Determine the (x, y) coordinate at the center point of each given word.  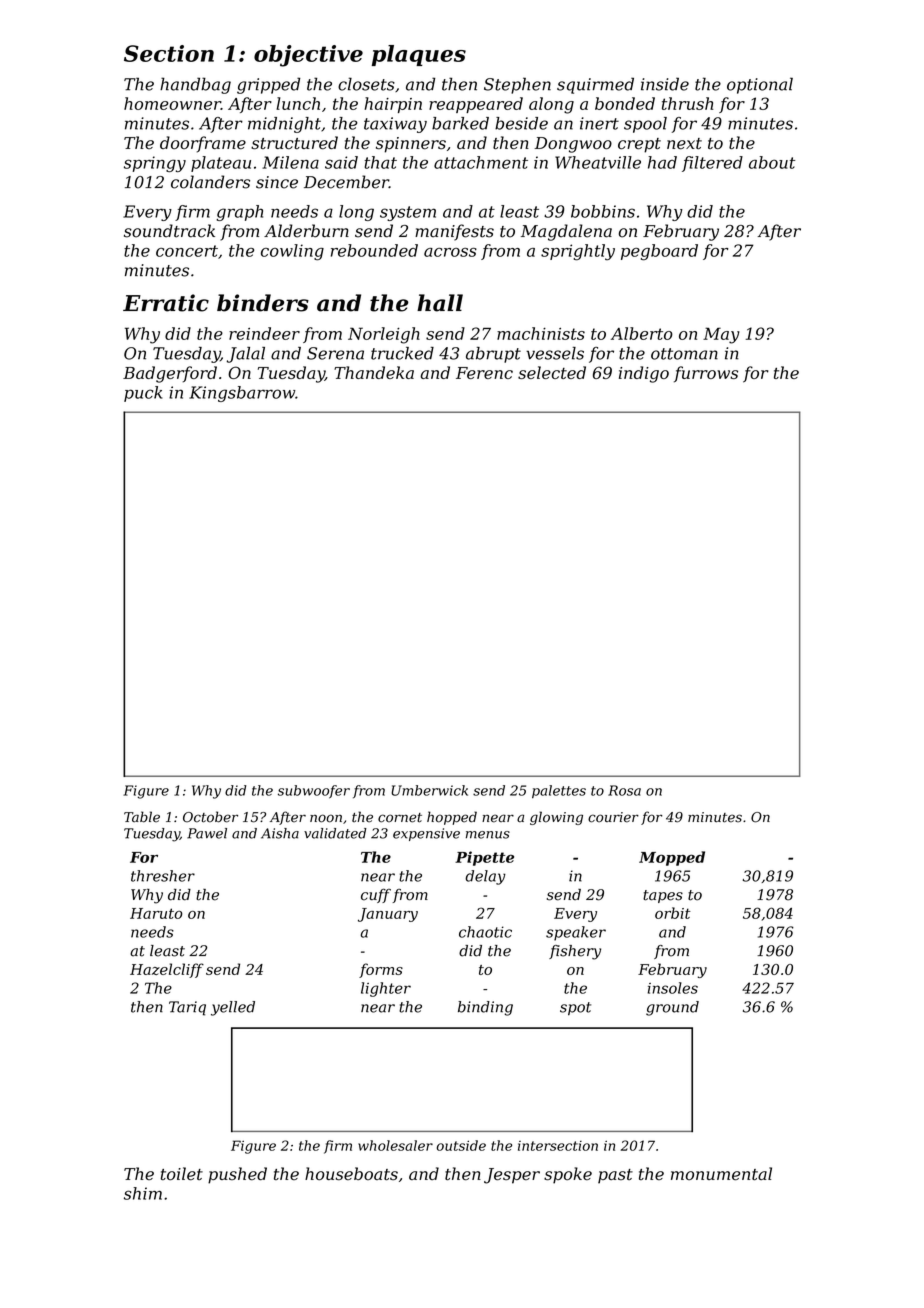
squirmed (595, 85)
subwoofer (314, 792)
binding (485, 1008)
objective (308, 56)
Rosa (624, 790)
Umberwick (429, 790)
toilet (182, 1174)
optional (760, 85)
